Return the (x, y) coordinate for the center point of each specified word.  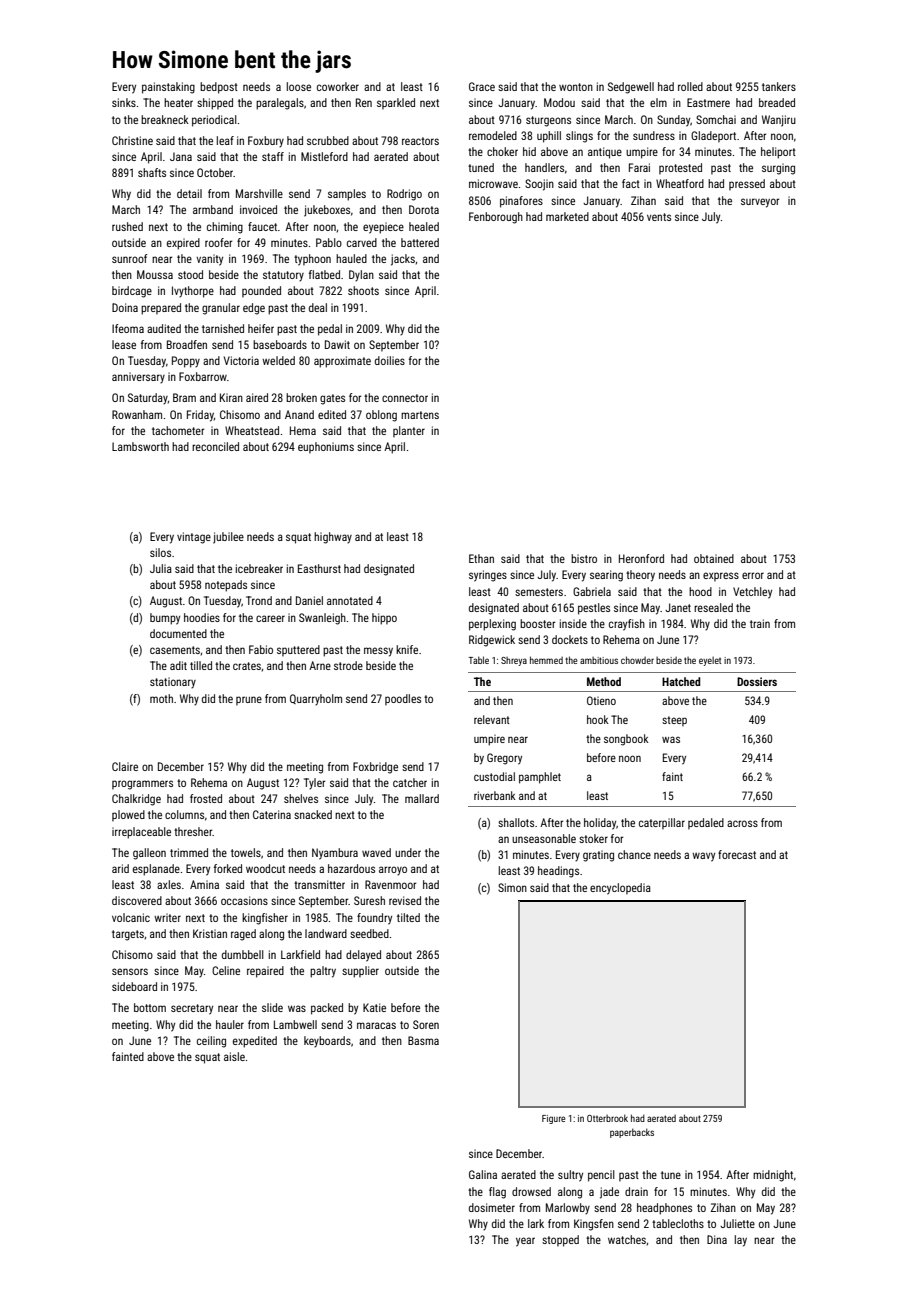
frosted (206, 798)
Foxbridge (375, 768)
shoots (363, 290)
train (760, 623)
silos (160, 552)
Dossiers (757, 681)
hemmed (546, 660)
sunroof (130, 258)
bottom (150, 1007)
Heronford (641, 558)
